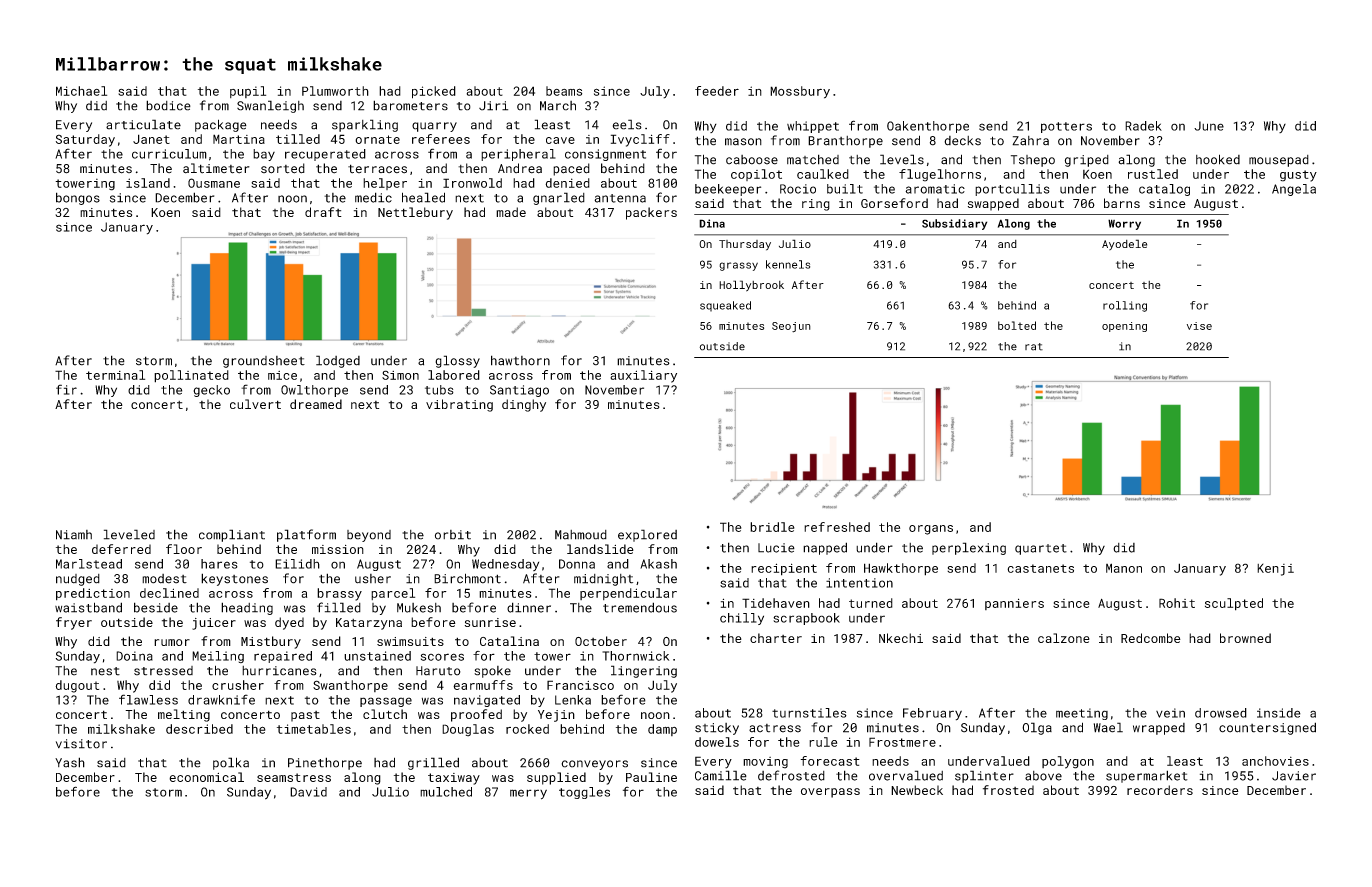 This screenshot has width=1372, height=887. What do you see at coordinates (954, 224) in the screenshot?
I see `Subsidiary` at bounding box center [954, 224].
